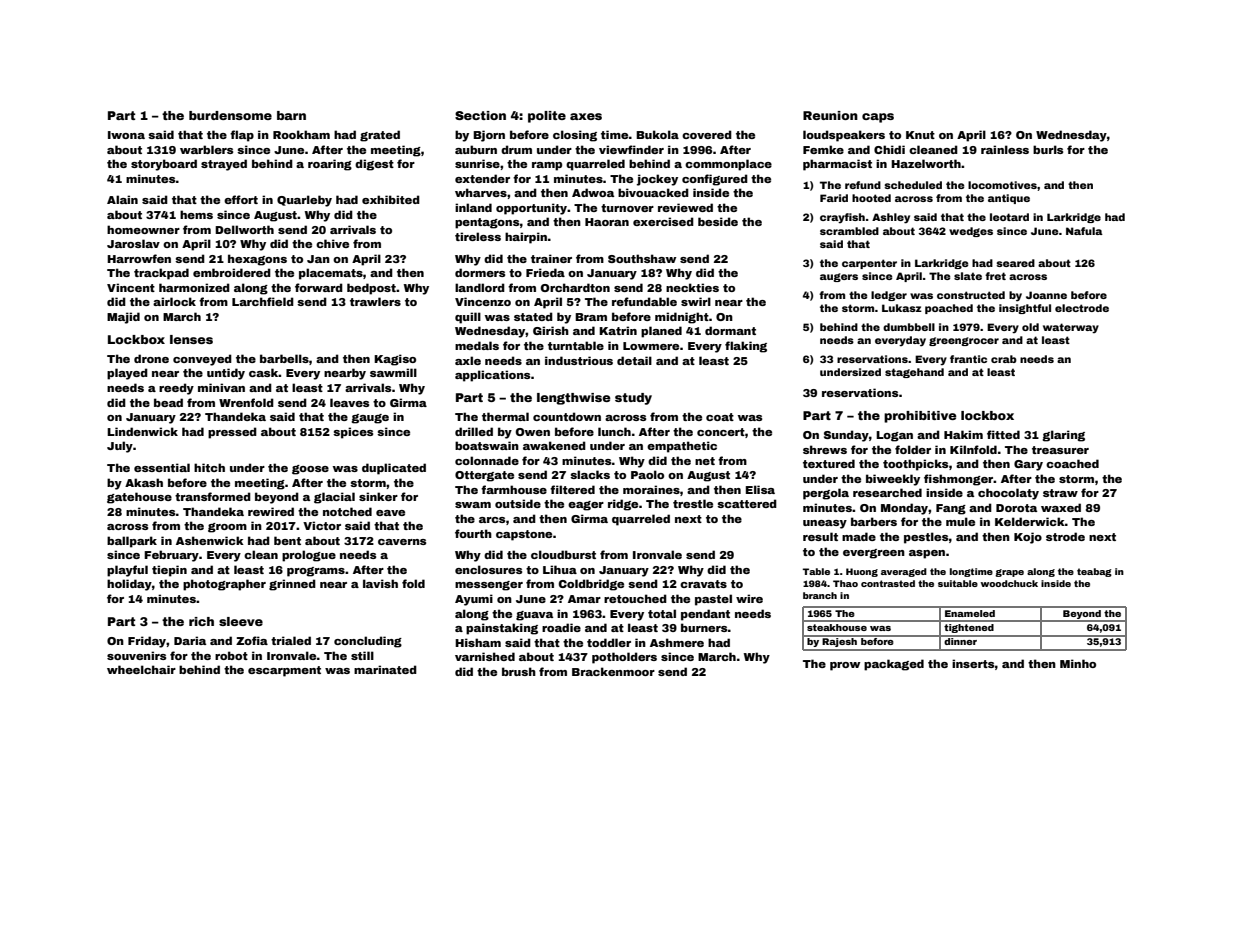 This image has height=952, width=1233. I want to click on carpenter, so click(869, 264).
